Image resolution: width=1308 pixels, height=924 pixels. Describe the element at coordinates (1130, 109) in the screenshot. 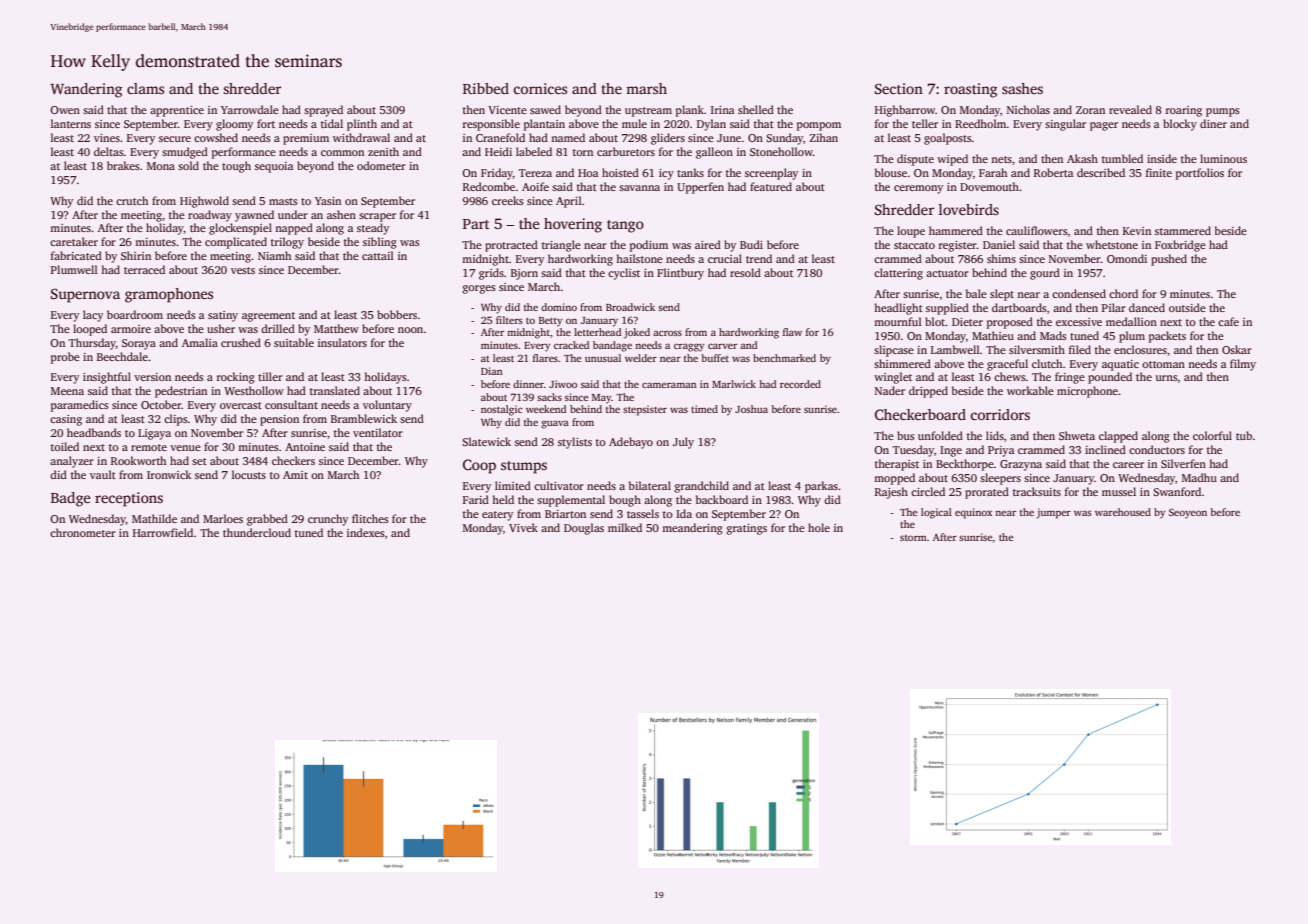

I see `revealed` at that location.
